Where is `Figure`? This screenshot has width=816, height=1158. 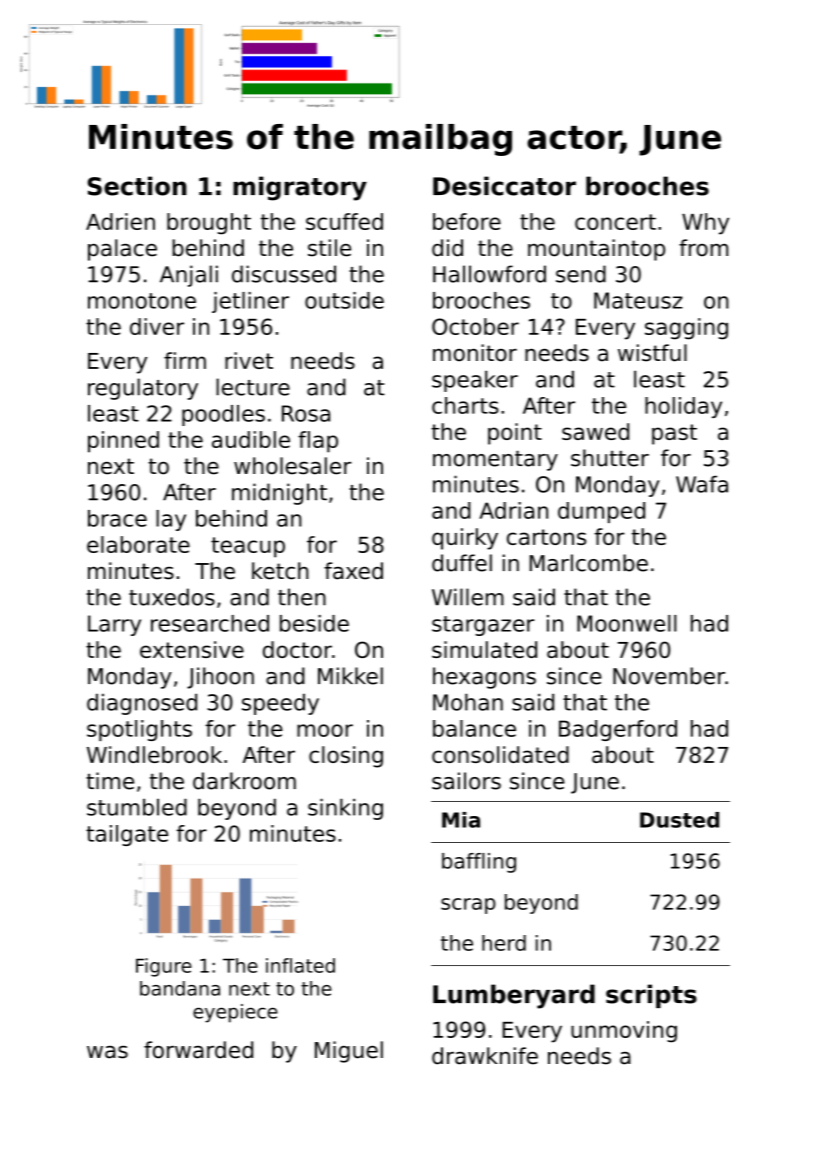
Figure is located at coordinates (164, 967).
